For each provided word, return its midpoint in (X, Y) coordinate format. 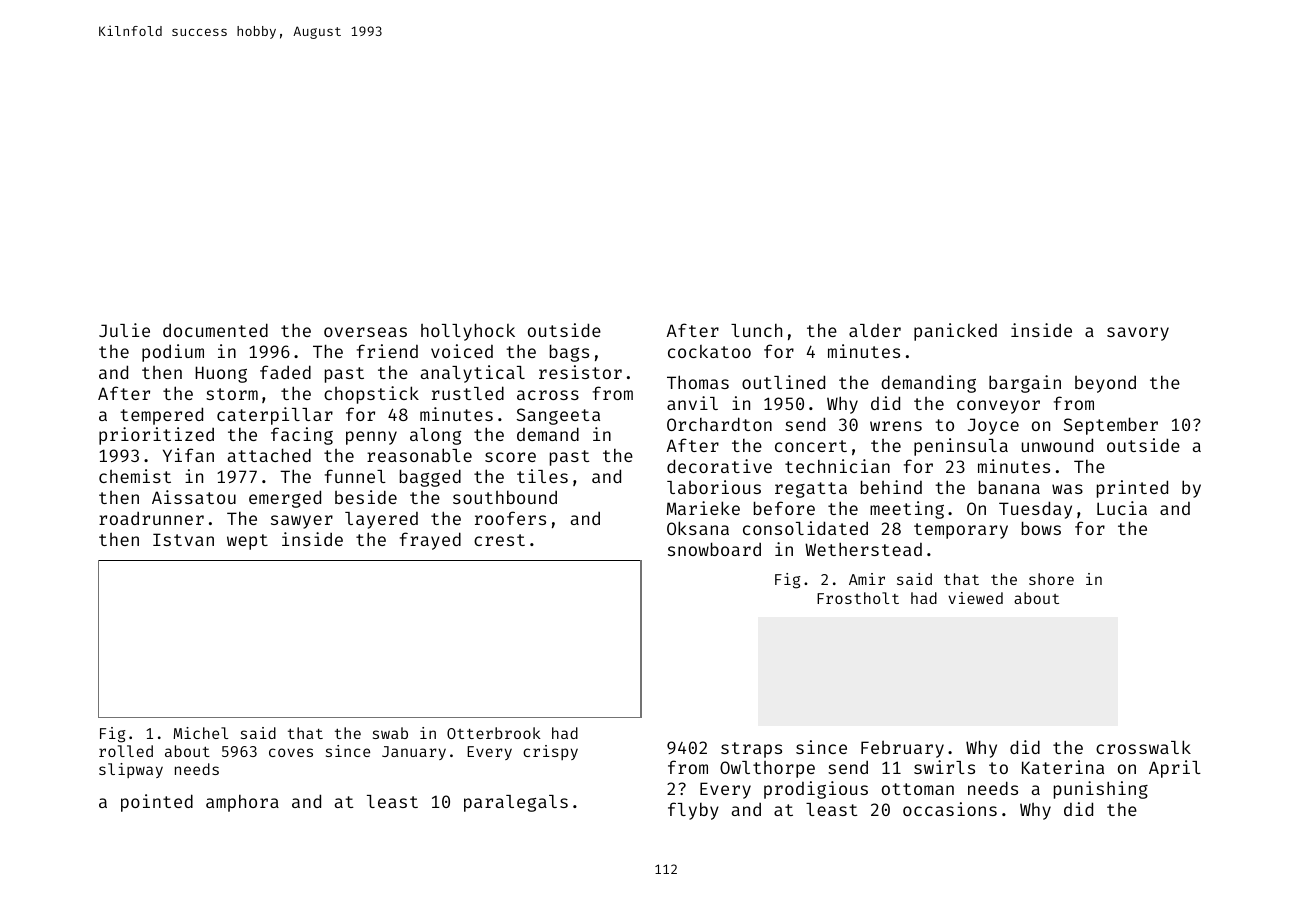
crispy (550, 752)
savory (1138, 334)
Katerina (1063, 767)
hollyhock (468, 332)
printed (1132, 489)
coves (291, 752)
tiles (542, 476)
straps (751, 750)
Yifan (188, 455)
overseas (365, 332)
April (1175, 769)
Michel (200, 733)
